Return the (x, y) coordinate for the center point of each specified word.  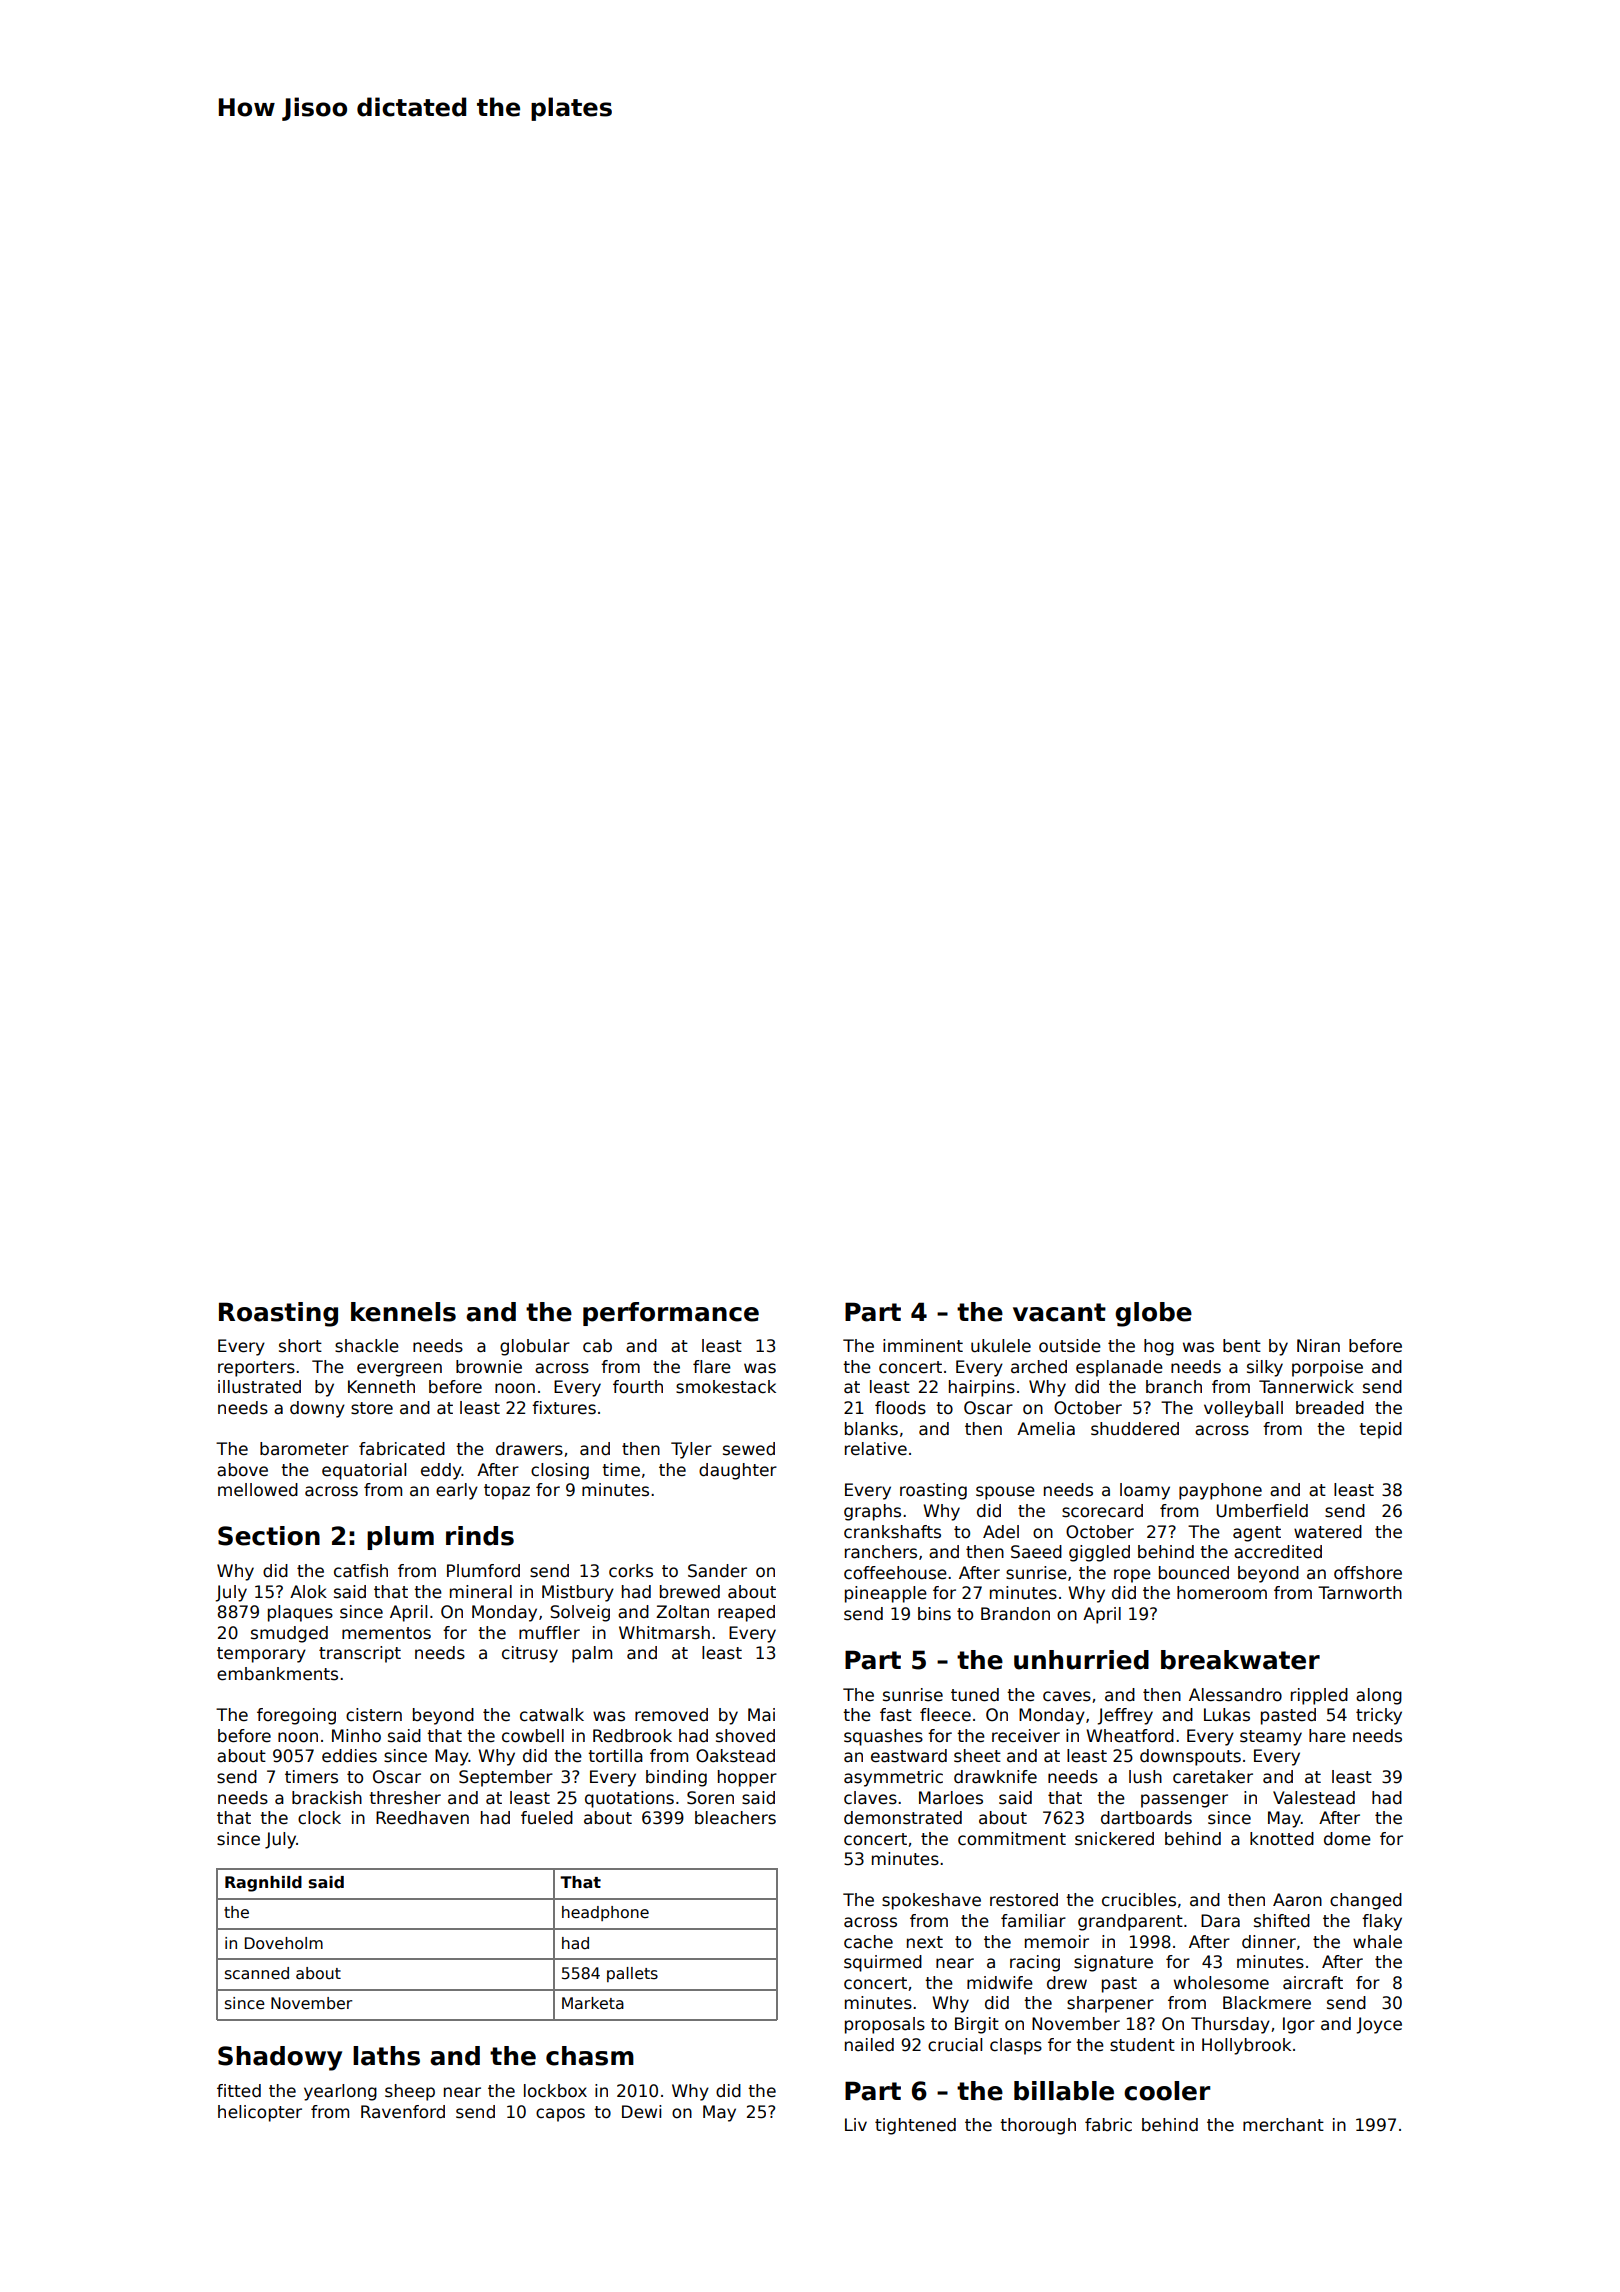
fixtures (564, 1408)
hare (1327, 1736)
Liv (856, 2124)
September (506, 1778)
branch (1174, 1387)
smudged (289, 1634)
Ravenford (403, 2112)
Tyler (691, 1450)
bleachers (735, 1818)
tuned (975, 1695)
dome (1347, 1839)
